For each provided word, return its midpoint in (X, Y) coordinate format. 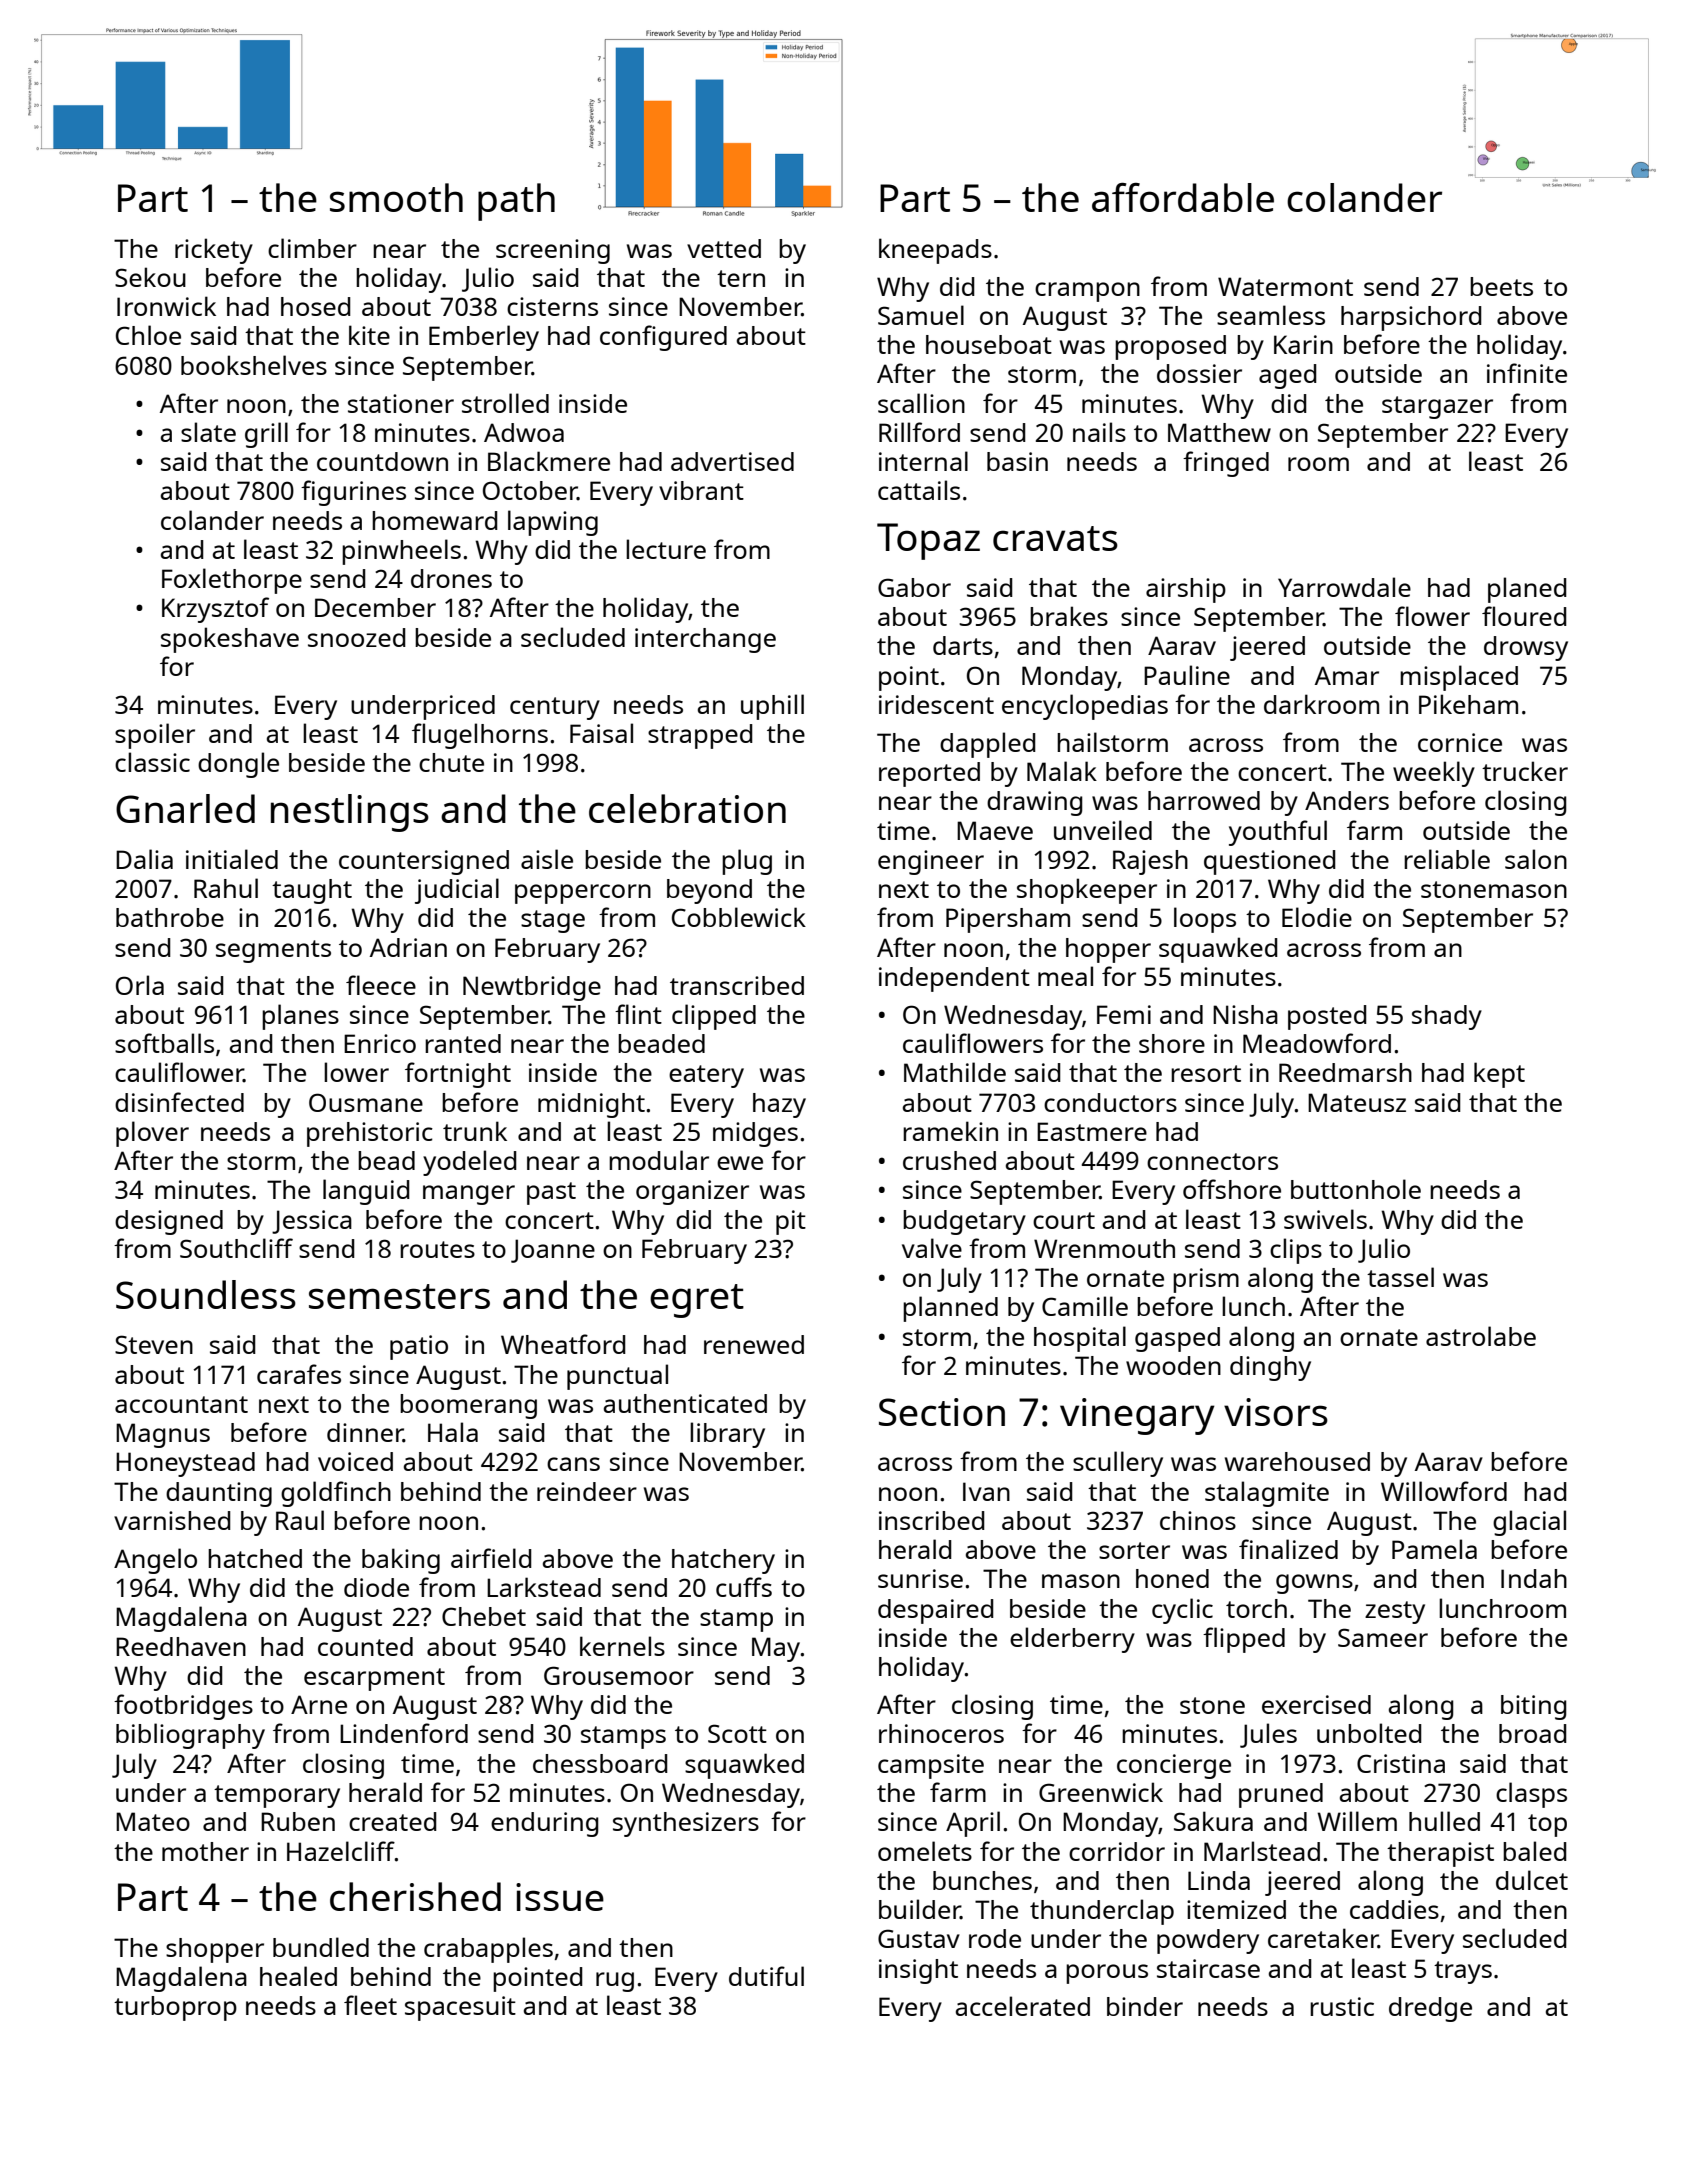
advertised (732, 461)
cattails (919, 490)
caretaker (1323, 1938)
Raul (300, 1520)
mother (205, 1851)
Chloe (148, 335)
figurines (353, 493)
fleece (381, 985)
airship (1186, 590)
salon (1536, 859)
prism (1206, 1280)
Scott (737, 1733)
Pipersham (1008, 920)
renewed (754, 1344)
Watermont (1285, 286)
